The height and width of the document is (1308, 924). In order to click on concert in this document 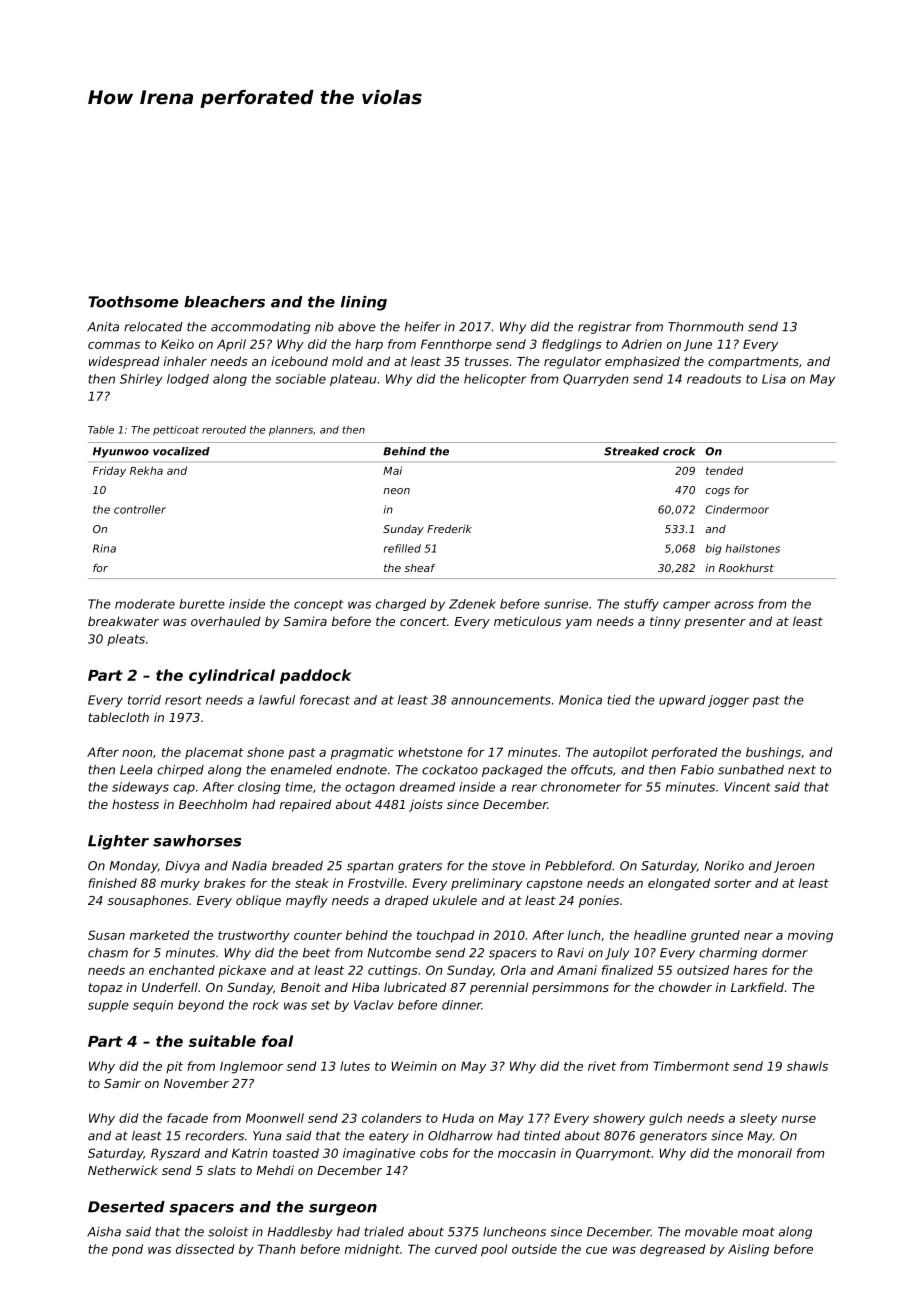, I will do `click(423, 621)`.
